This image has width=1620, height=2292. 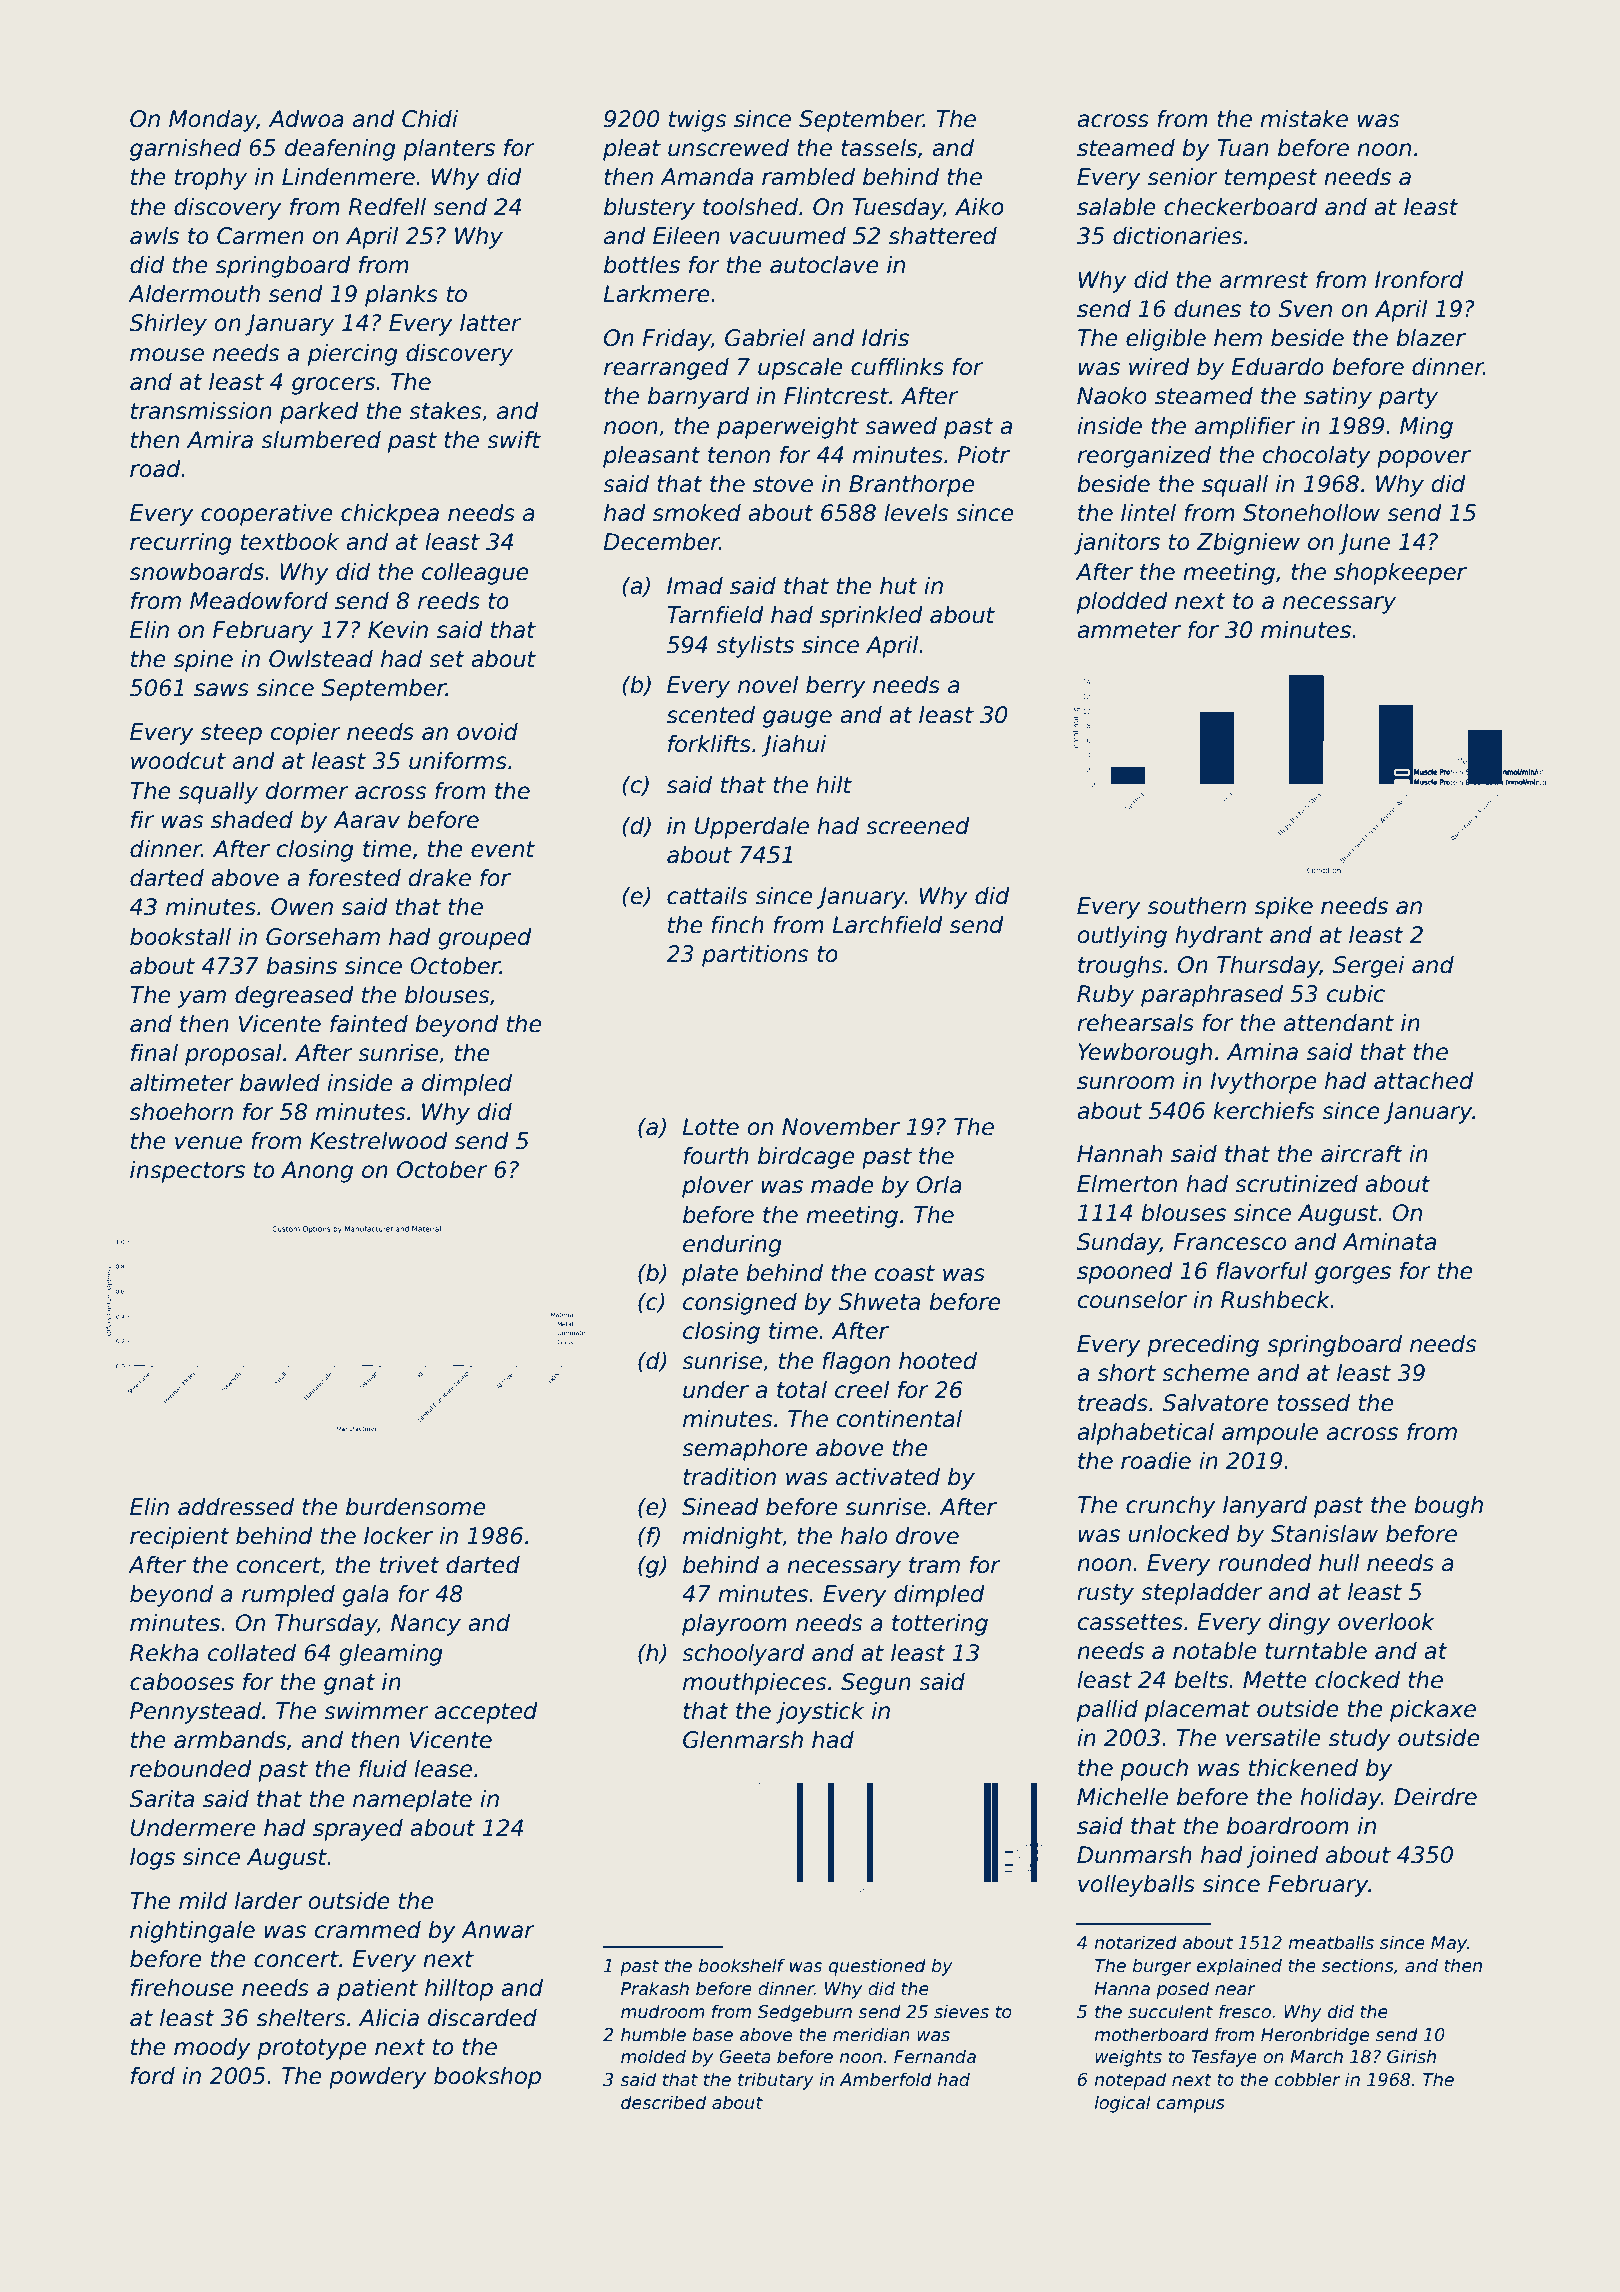 I want to click on Anong, so click(x=317, y=1172).
